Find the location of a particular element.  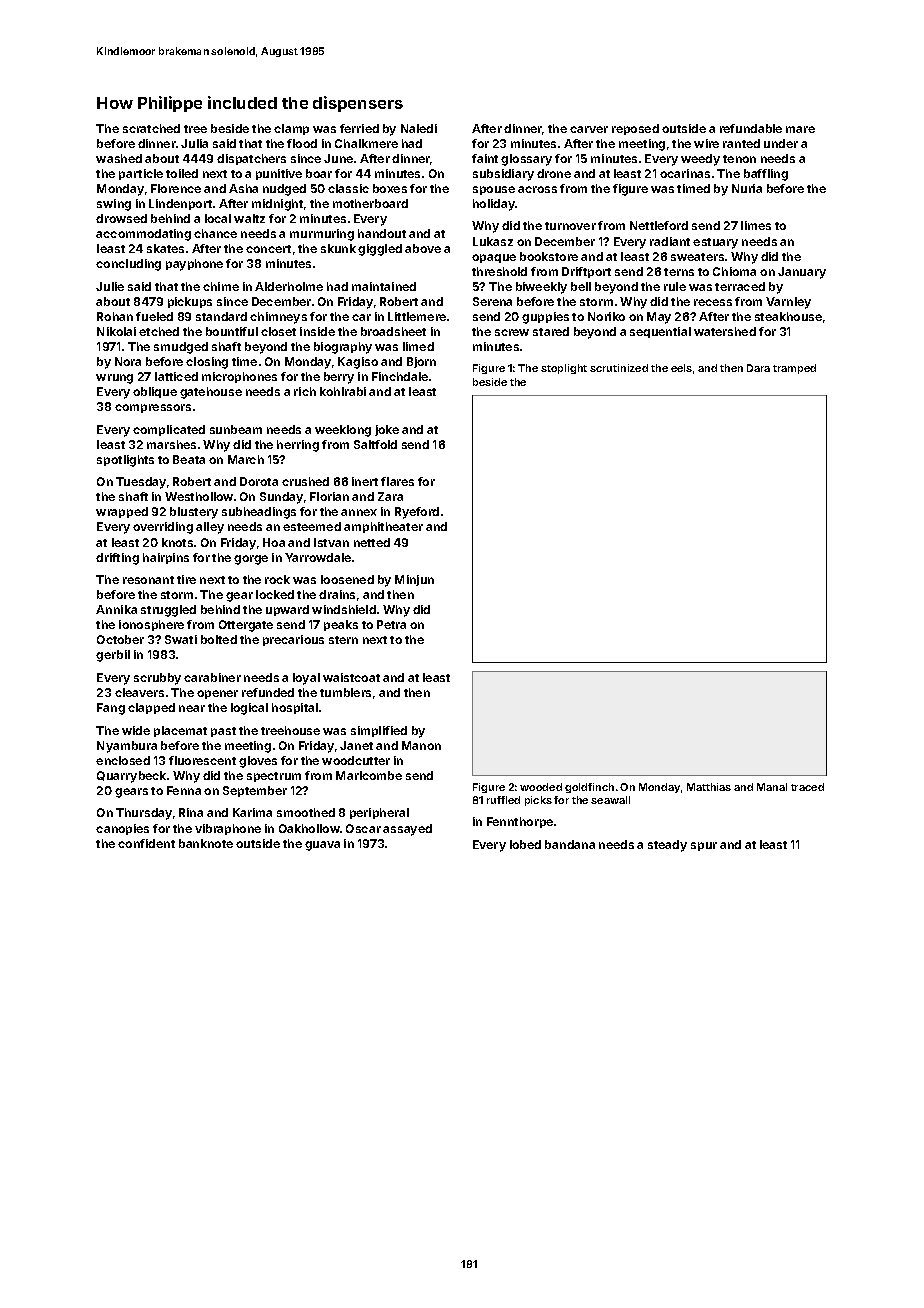

scratched is located at coordinates (151, 128).
